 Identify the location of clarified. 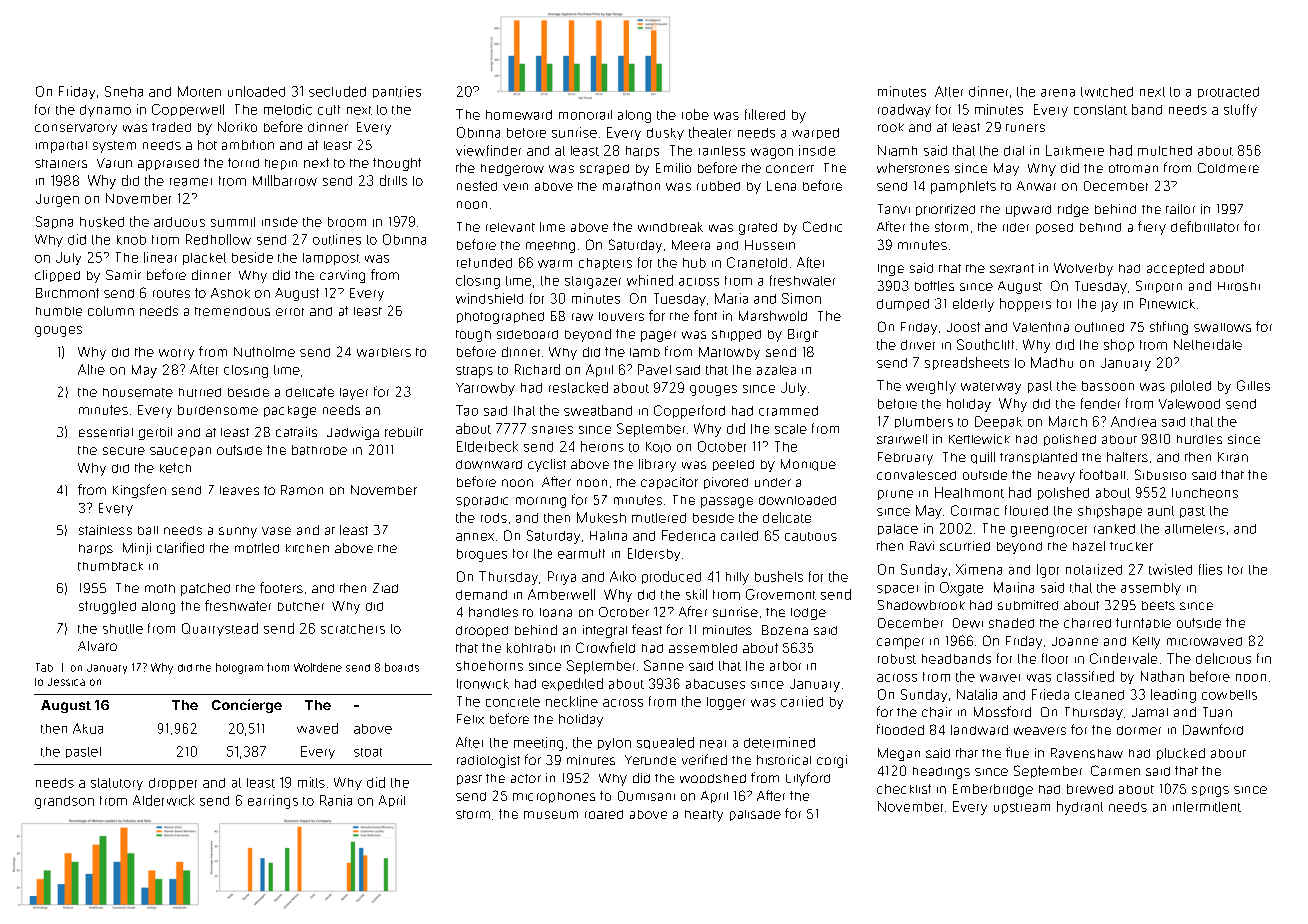
(180, 547).
